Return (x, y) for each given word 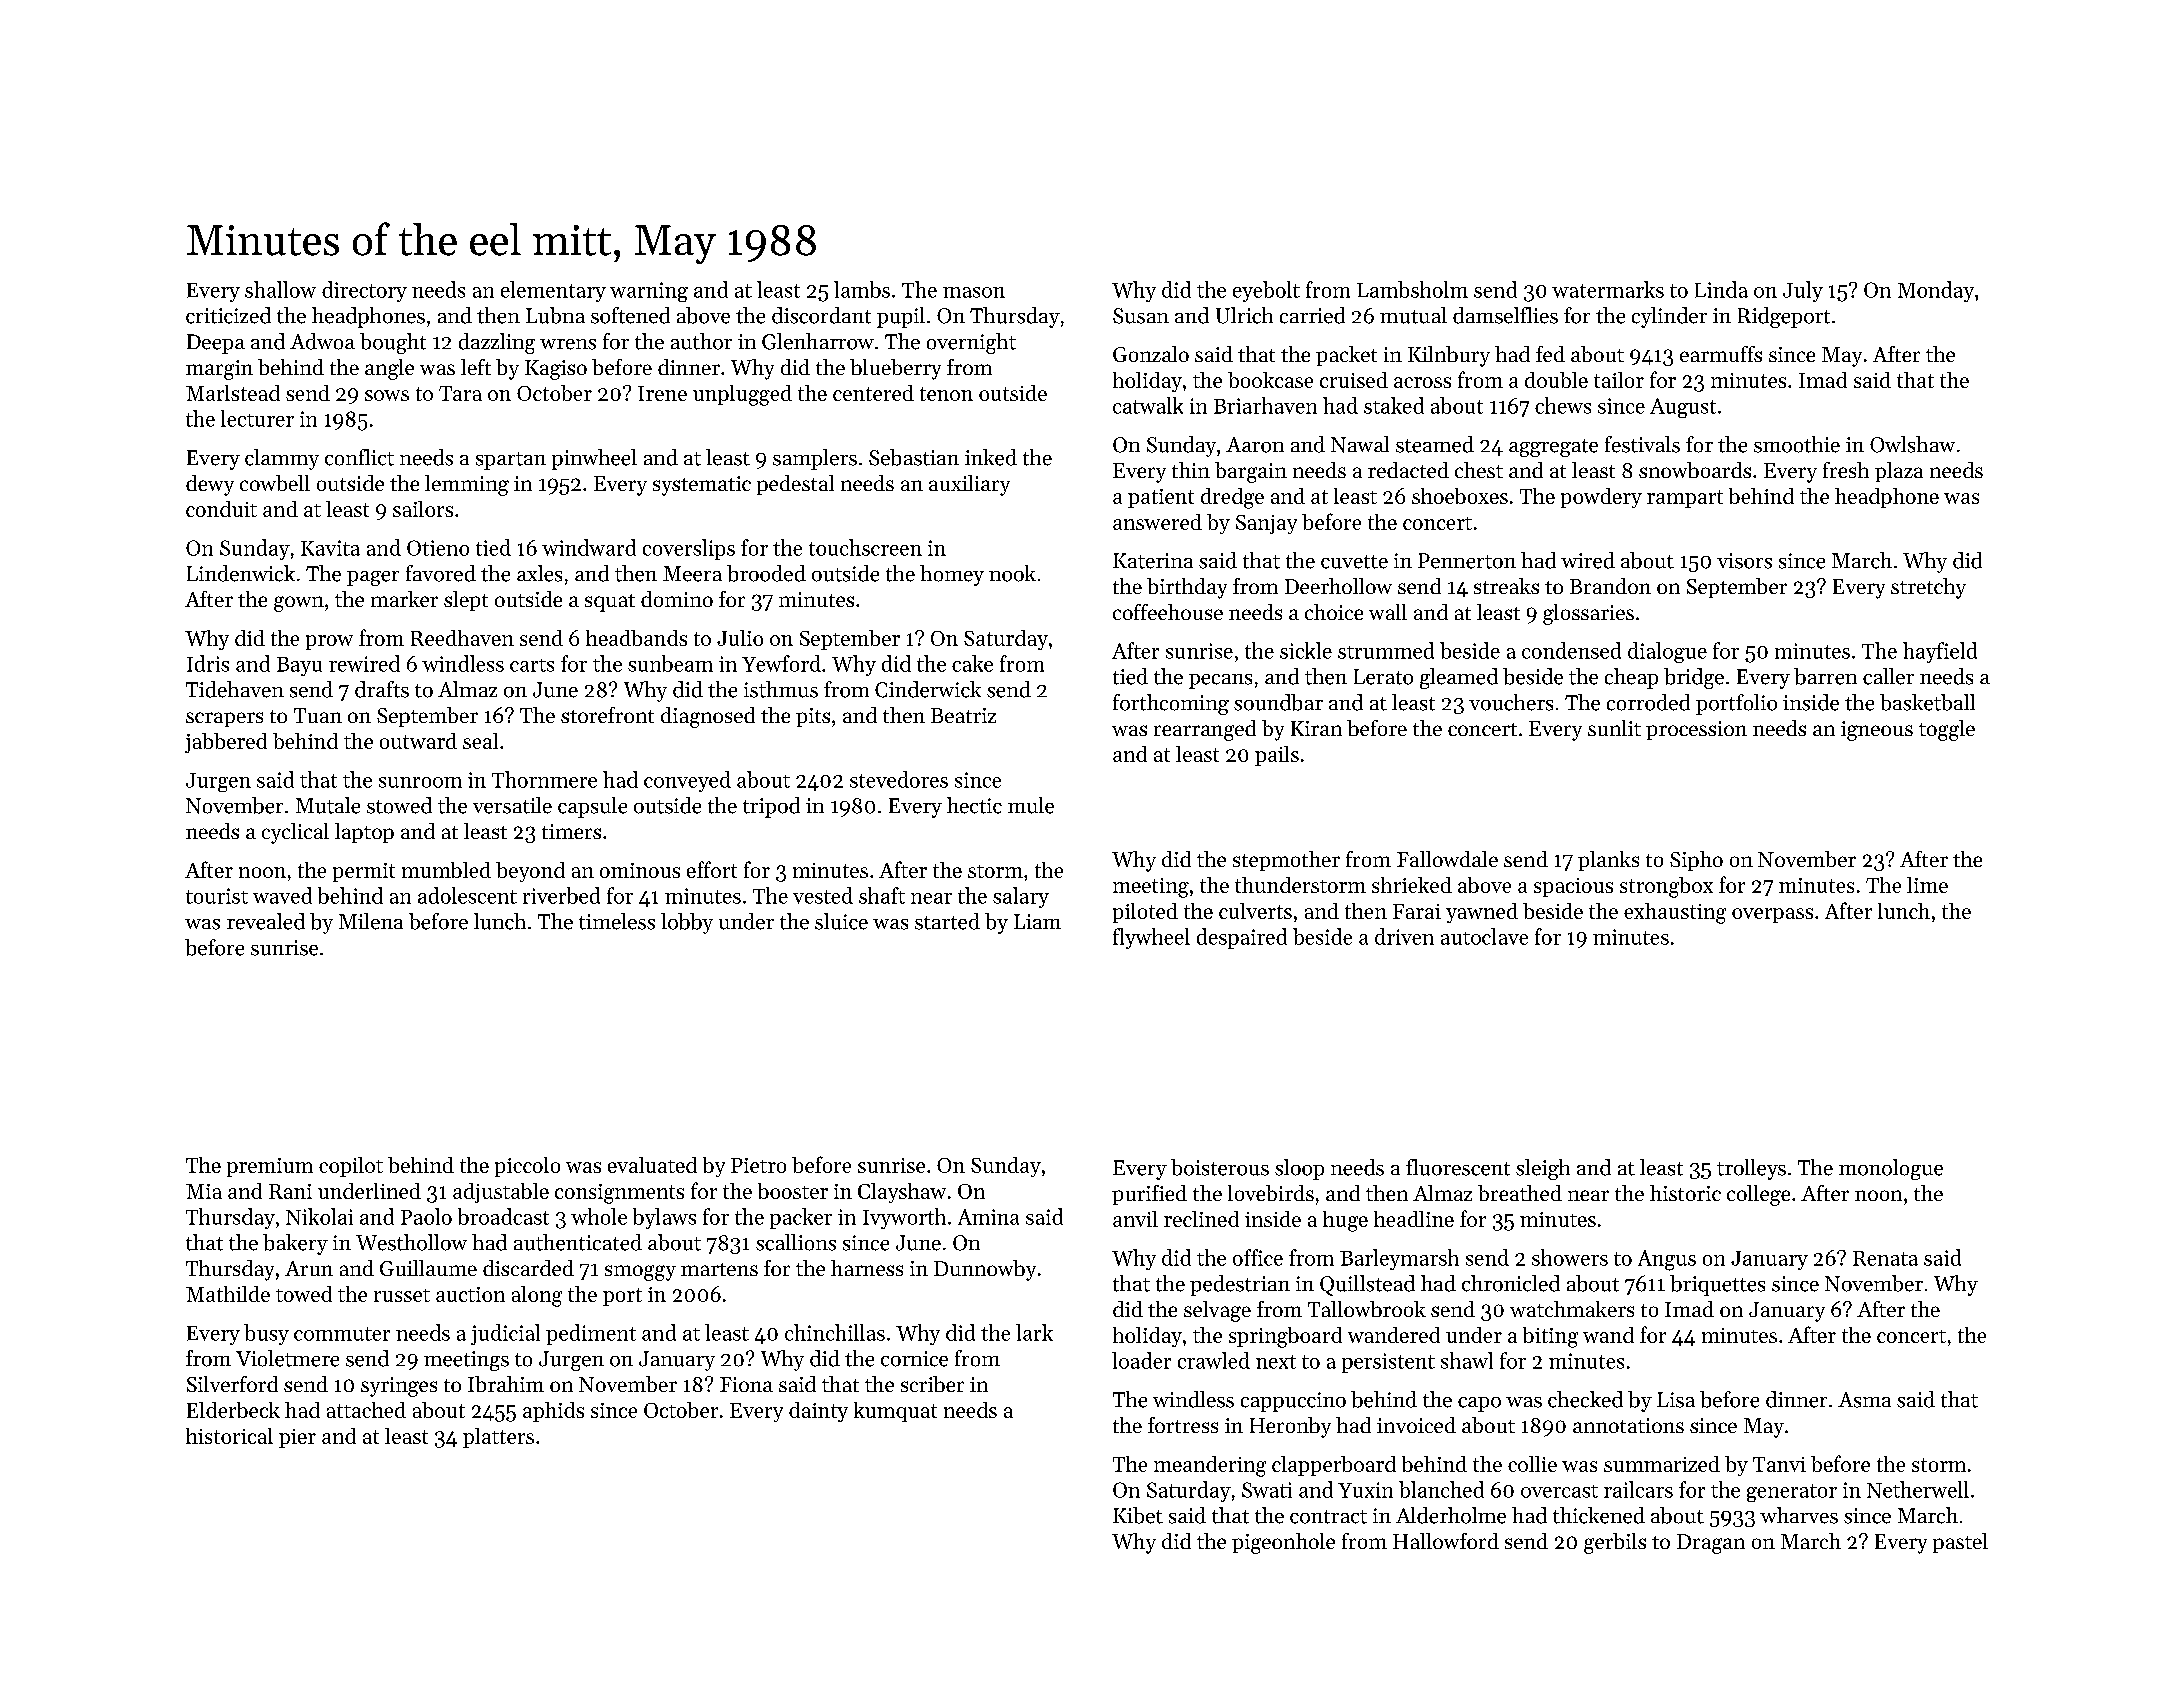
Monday (1936, 291)
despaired (1242, 938)
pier (297, 1438)
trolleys (1751, 1169)
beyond (530, 872)
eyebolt (1266, 291)
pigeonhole (1283, 1543)
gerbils (1615, 1543)
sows (387, 395)
